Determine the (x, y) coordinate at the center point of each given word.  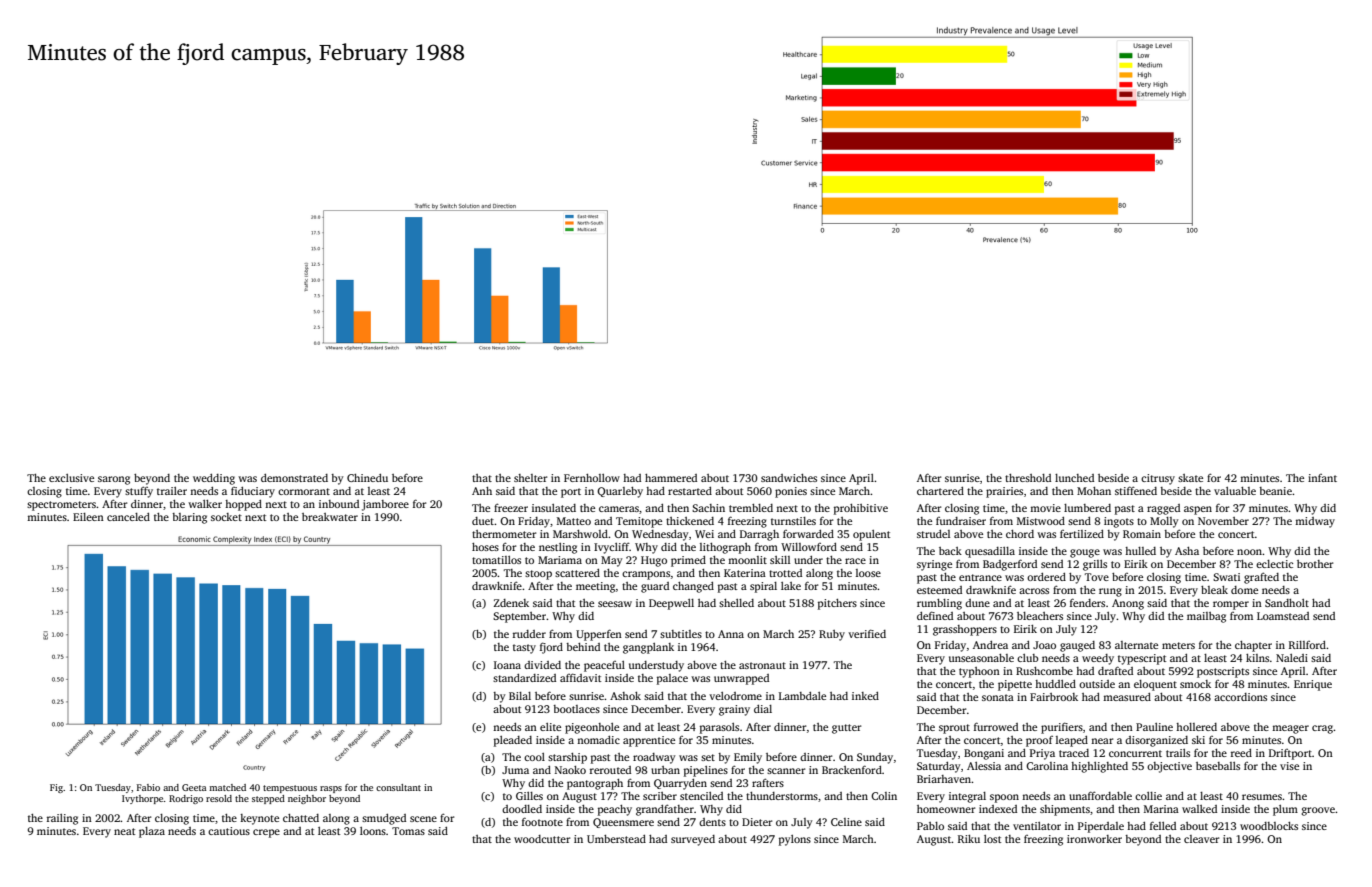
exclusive (71, 478)
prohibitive (861, 509)
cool (534, 757)
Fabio (148, 787)
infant (1322, 478)
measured (1127, 697)
